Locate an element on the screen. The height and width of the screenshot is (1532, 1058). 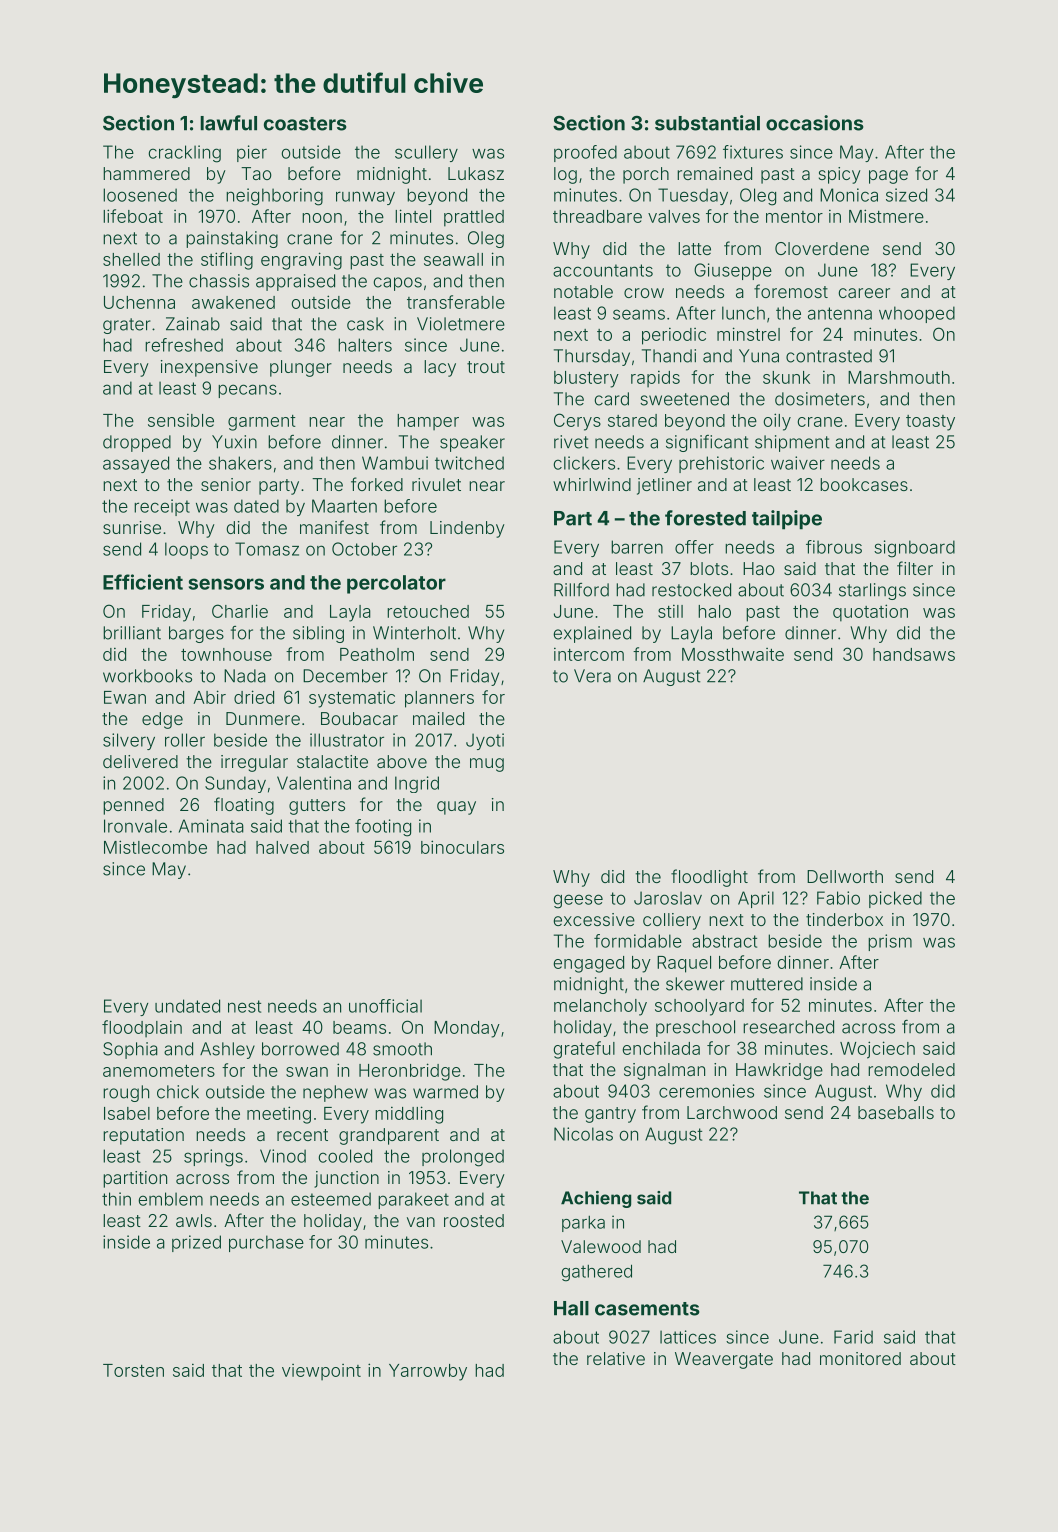
Thursday is located at coordinates (592, 357).
